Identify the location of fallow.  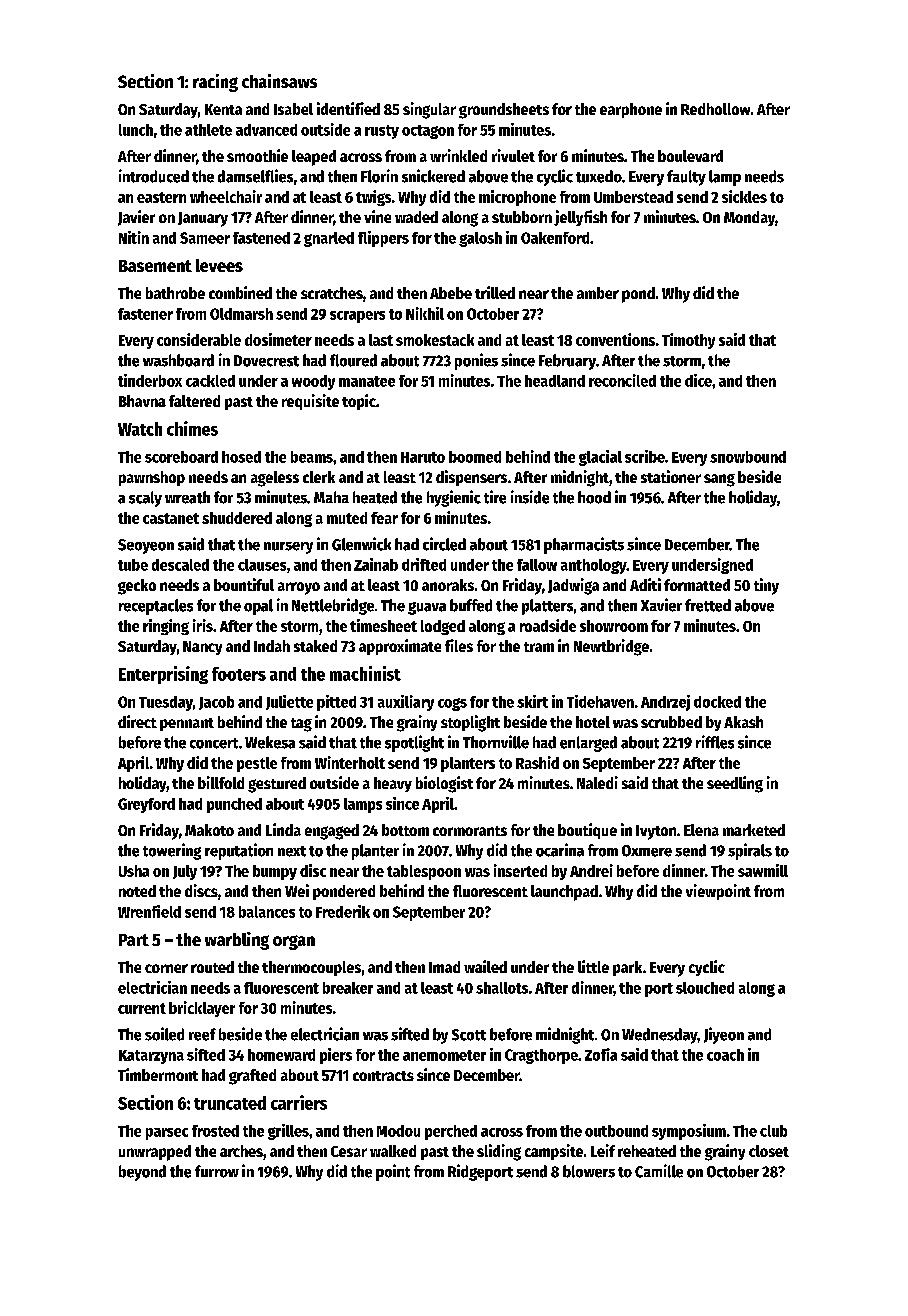
(537, 565).
